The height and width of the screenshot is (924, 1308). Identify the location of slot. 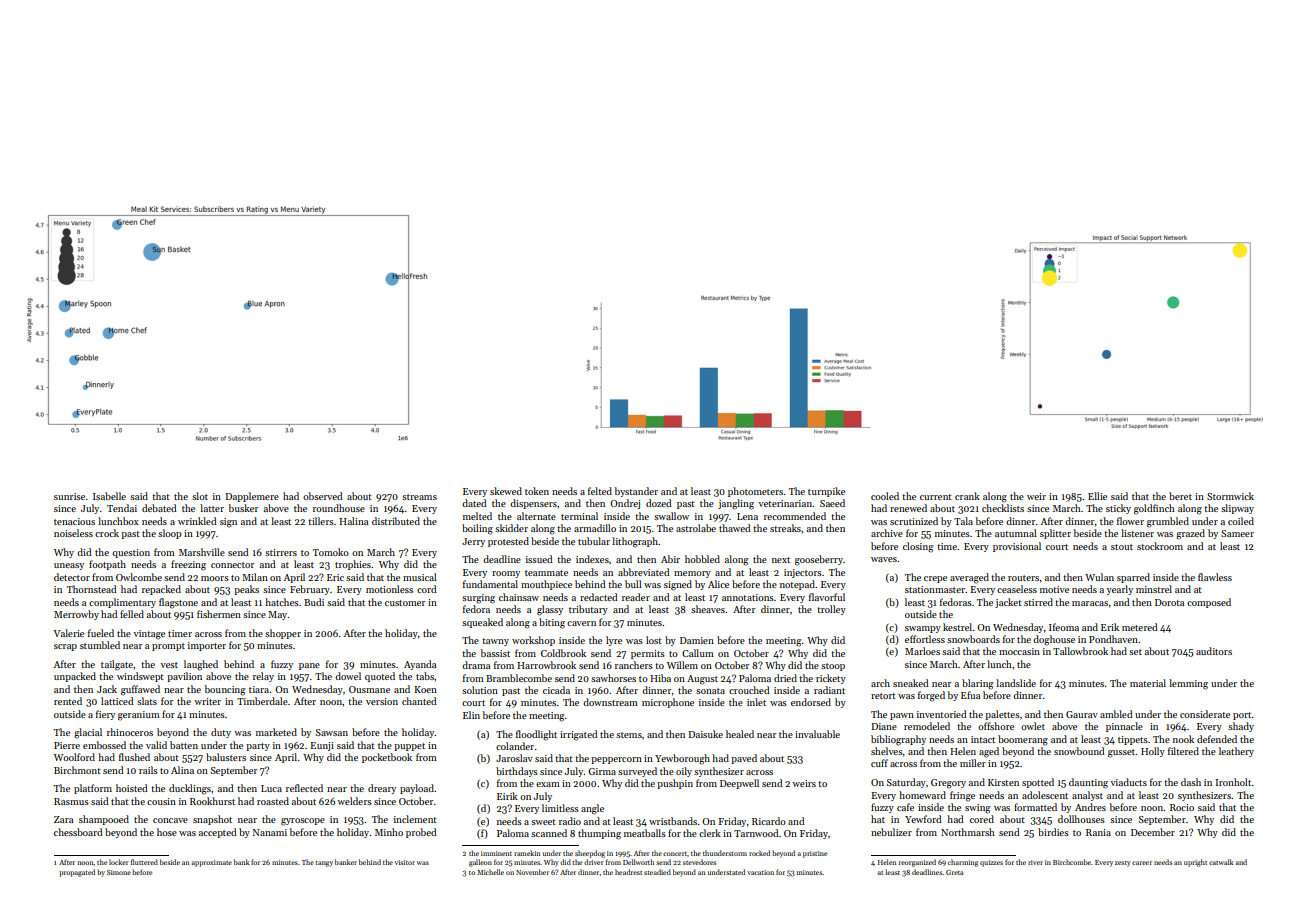
(200, 496).
